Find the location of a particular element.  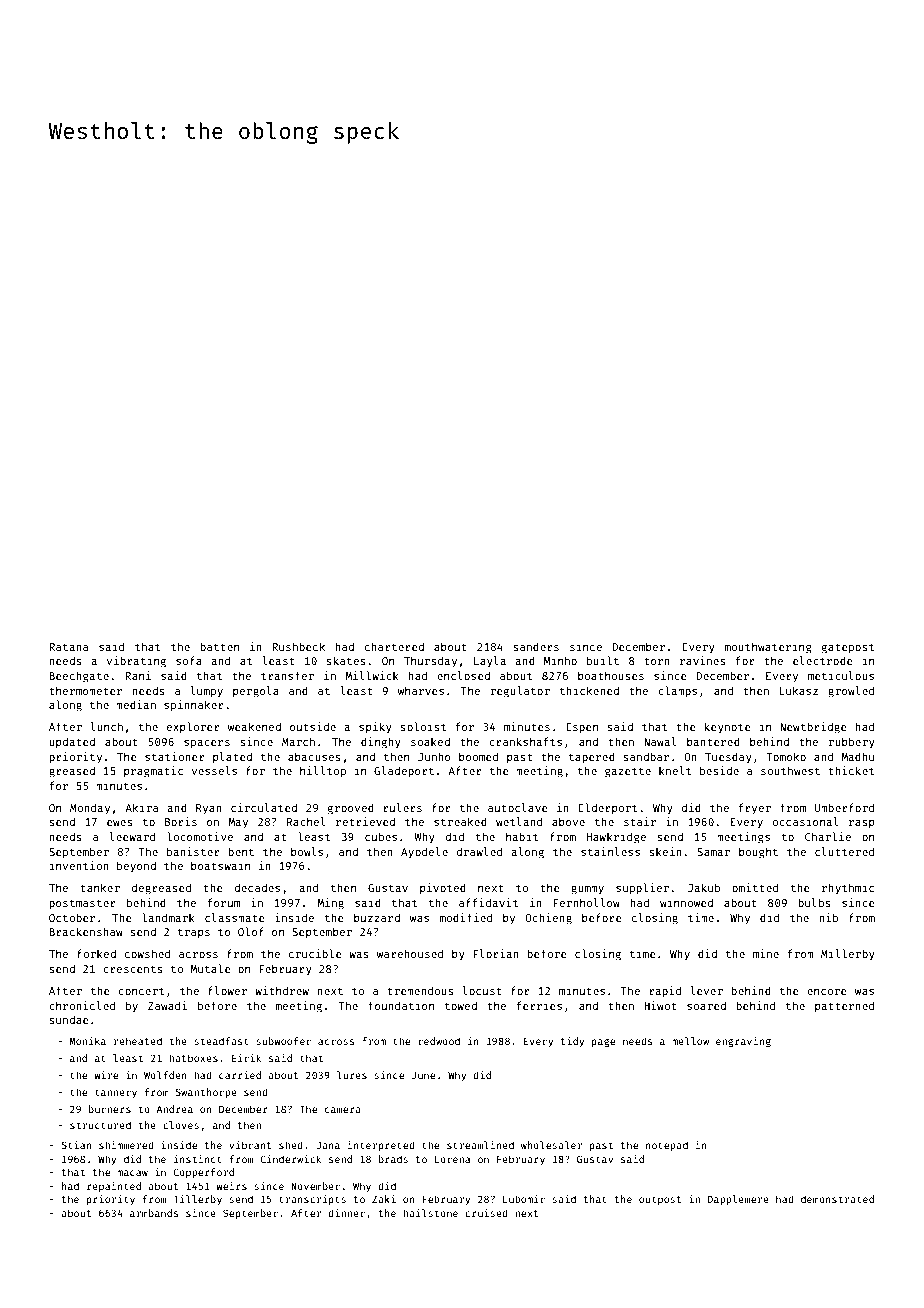

Millerby is located at coordinates (848, 954).
